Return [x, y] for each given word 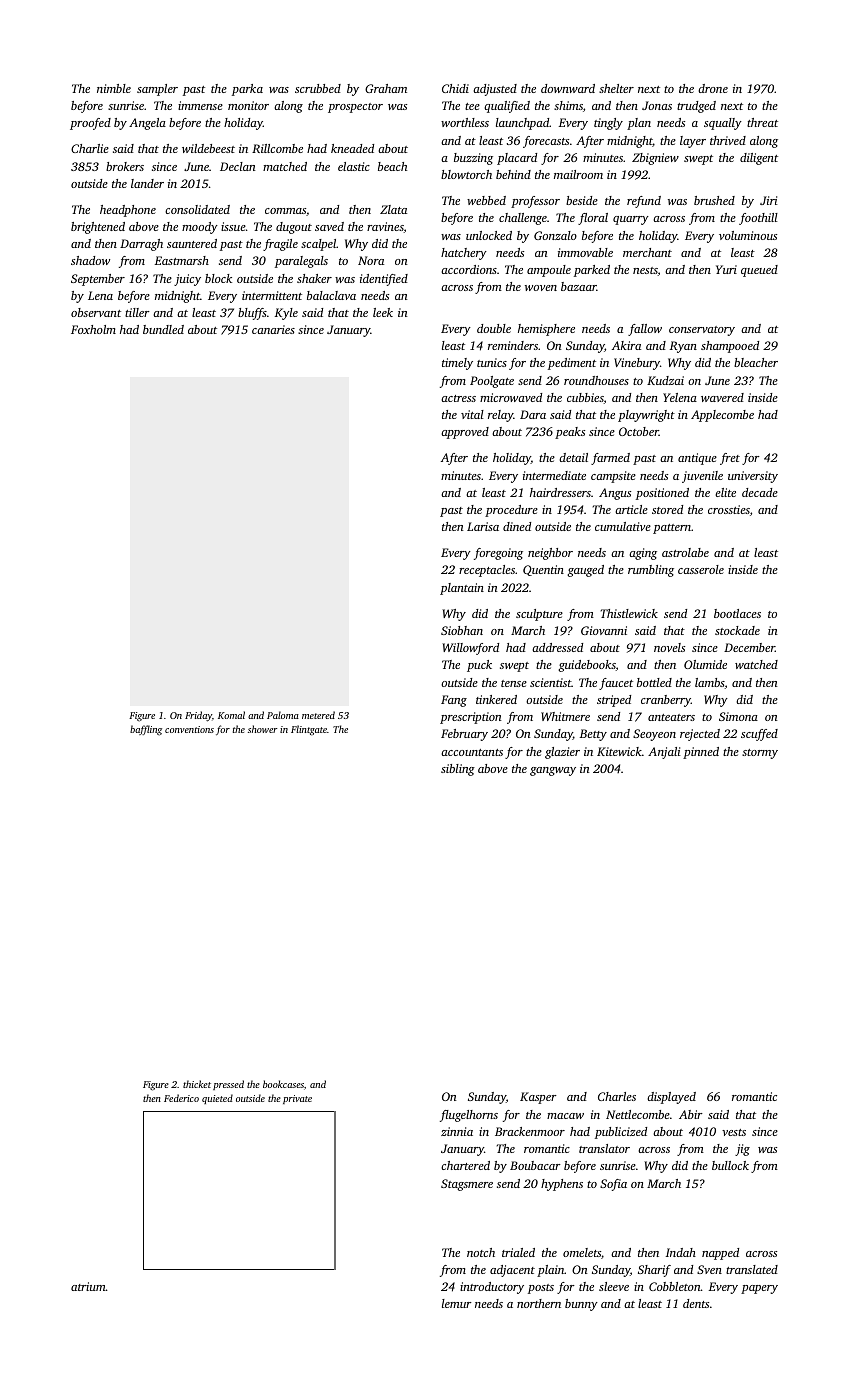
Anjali [664, 753]
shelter [616, 88]
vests [734, 1132]
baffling [146, 730]
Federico [181, 1098]
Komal [231, 715]
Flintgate [309, 730]
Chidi [455, 88]
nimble [114, 88]
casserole [701, 569]
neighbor [550, 554]
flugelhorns [469, 1116]
